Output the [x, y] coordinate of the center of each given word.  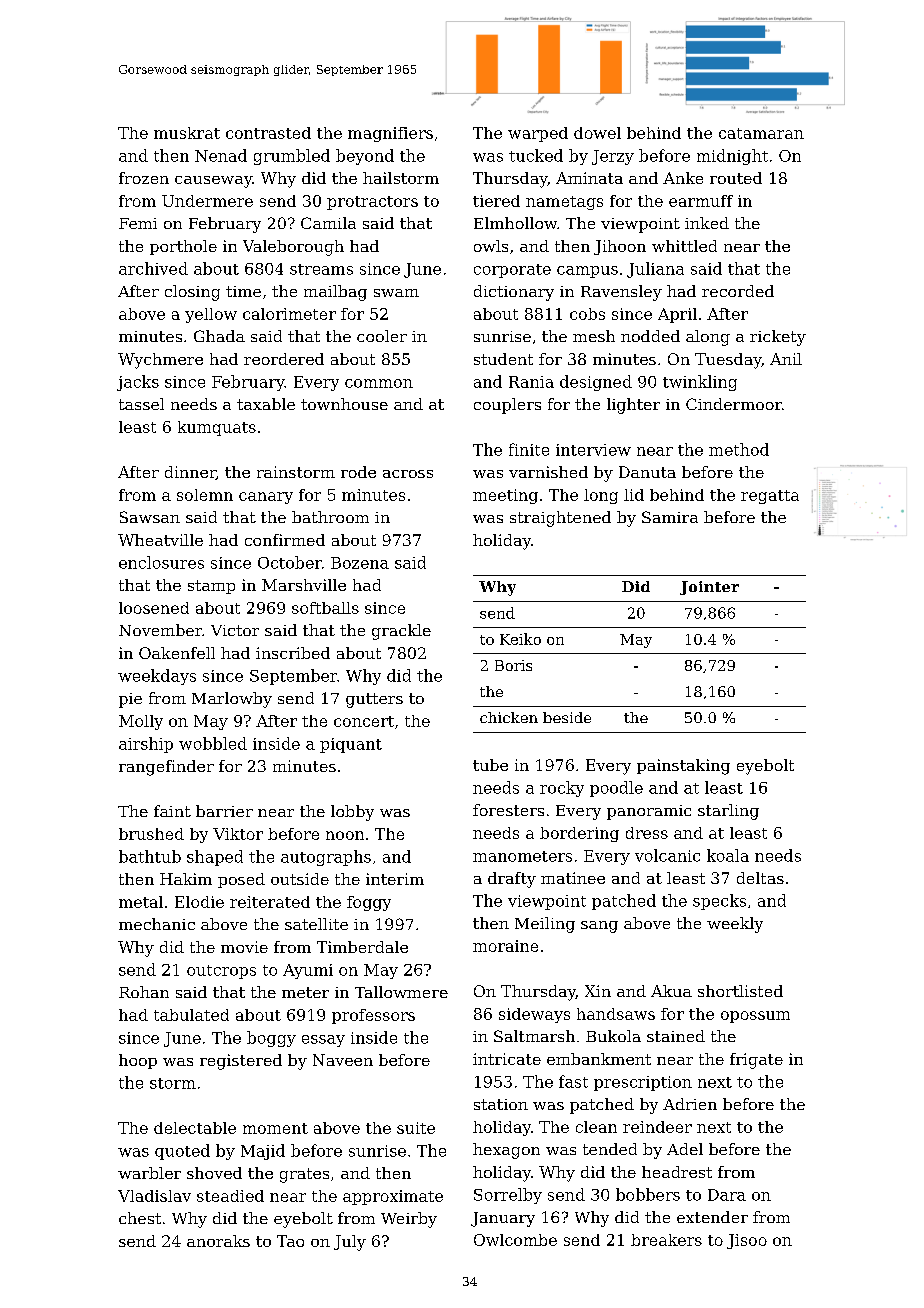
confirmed [285, 540]
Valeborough [293, 248]
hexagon [506, 1151]
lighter [633, 406]
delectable [195, 1128]
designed [596, 383]
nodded [650, 336]
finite [529, 449]
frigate [756, 1061]
